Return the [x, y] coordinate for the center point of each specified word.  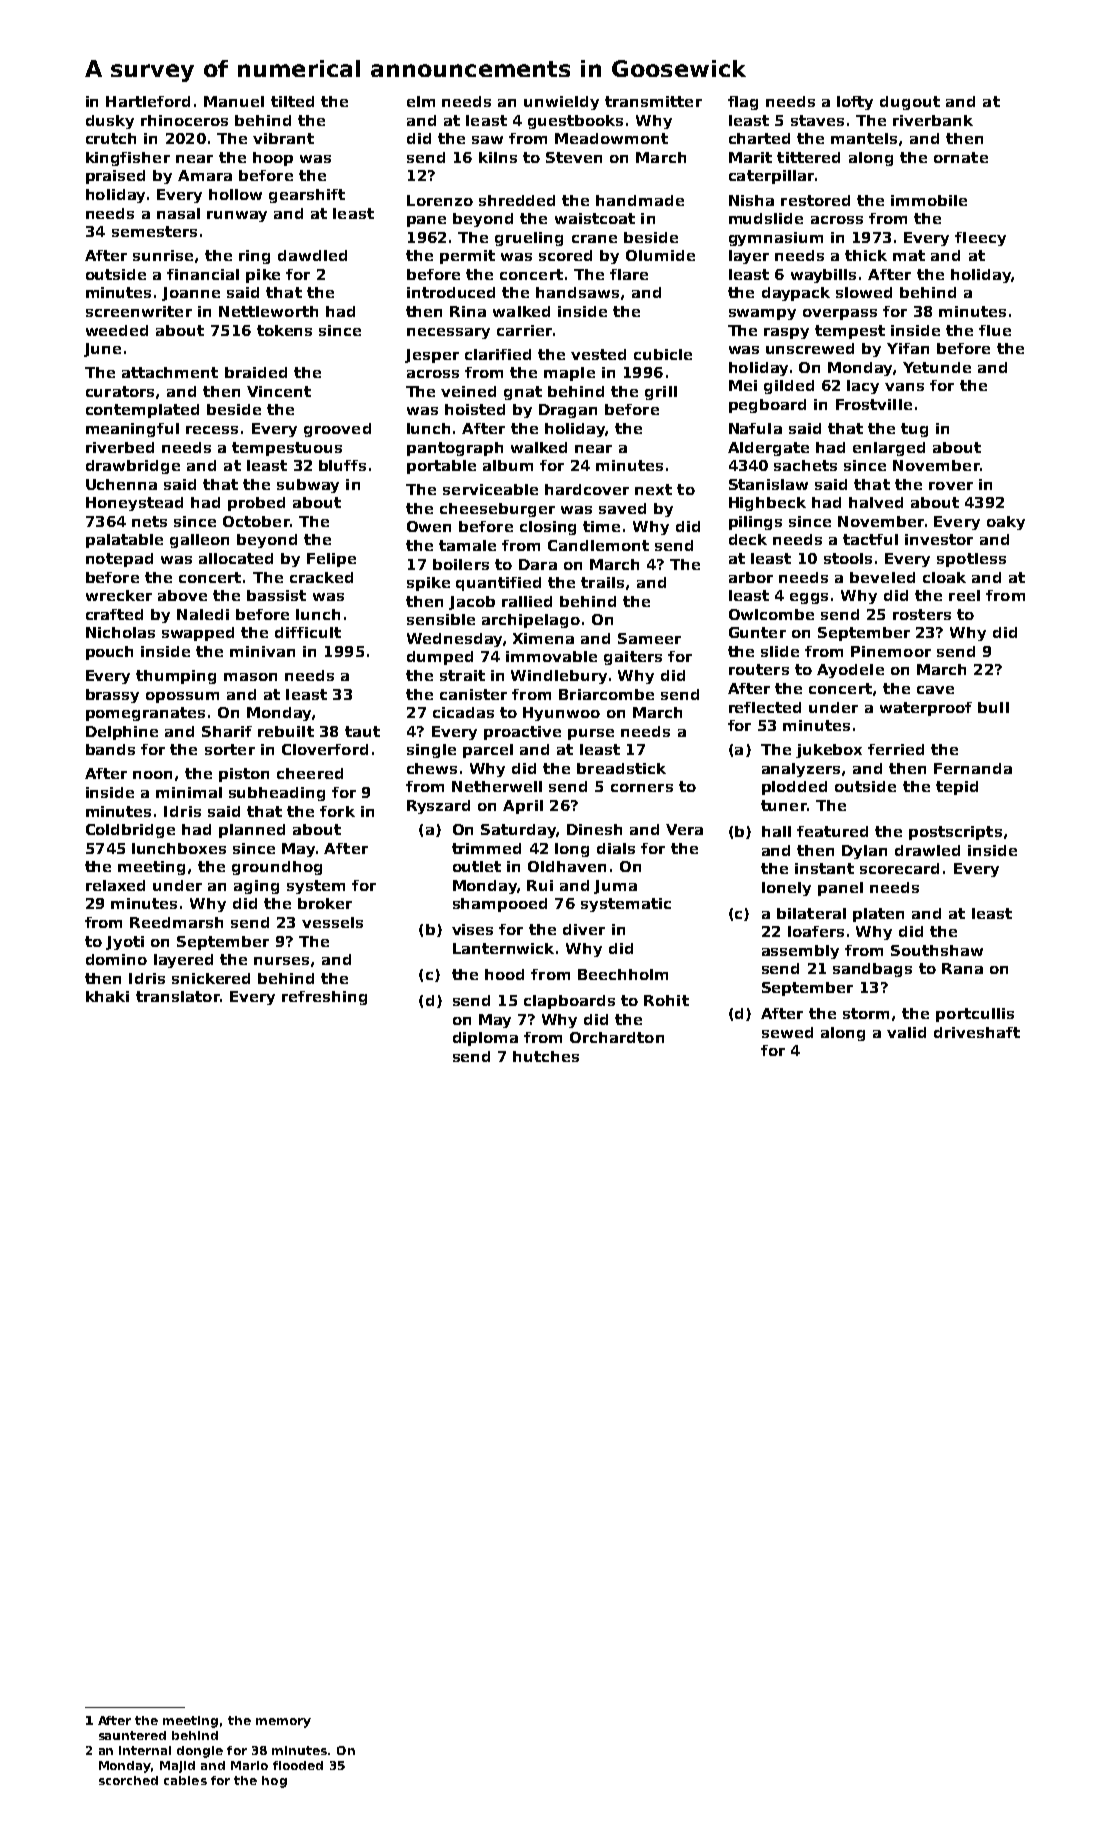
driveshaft [977, 1032]
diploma [485, 1039]
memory [283, 1723]
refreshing [324, 998]
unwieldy [561, 103]
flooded [298, 1765]
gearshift [307, 196]
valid [906, 1032]
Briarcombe [606, 694]
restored [815, 200]
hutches [546, 1056]
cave [935, 690]
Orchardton [617, 1037]
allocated [236, 558]
